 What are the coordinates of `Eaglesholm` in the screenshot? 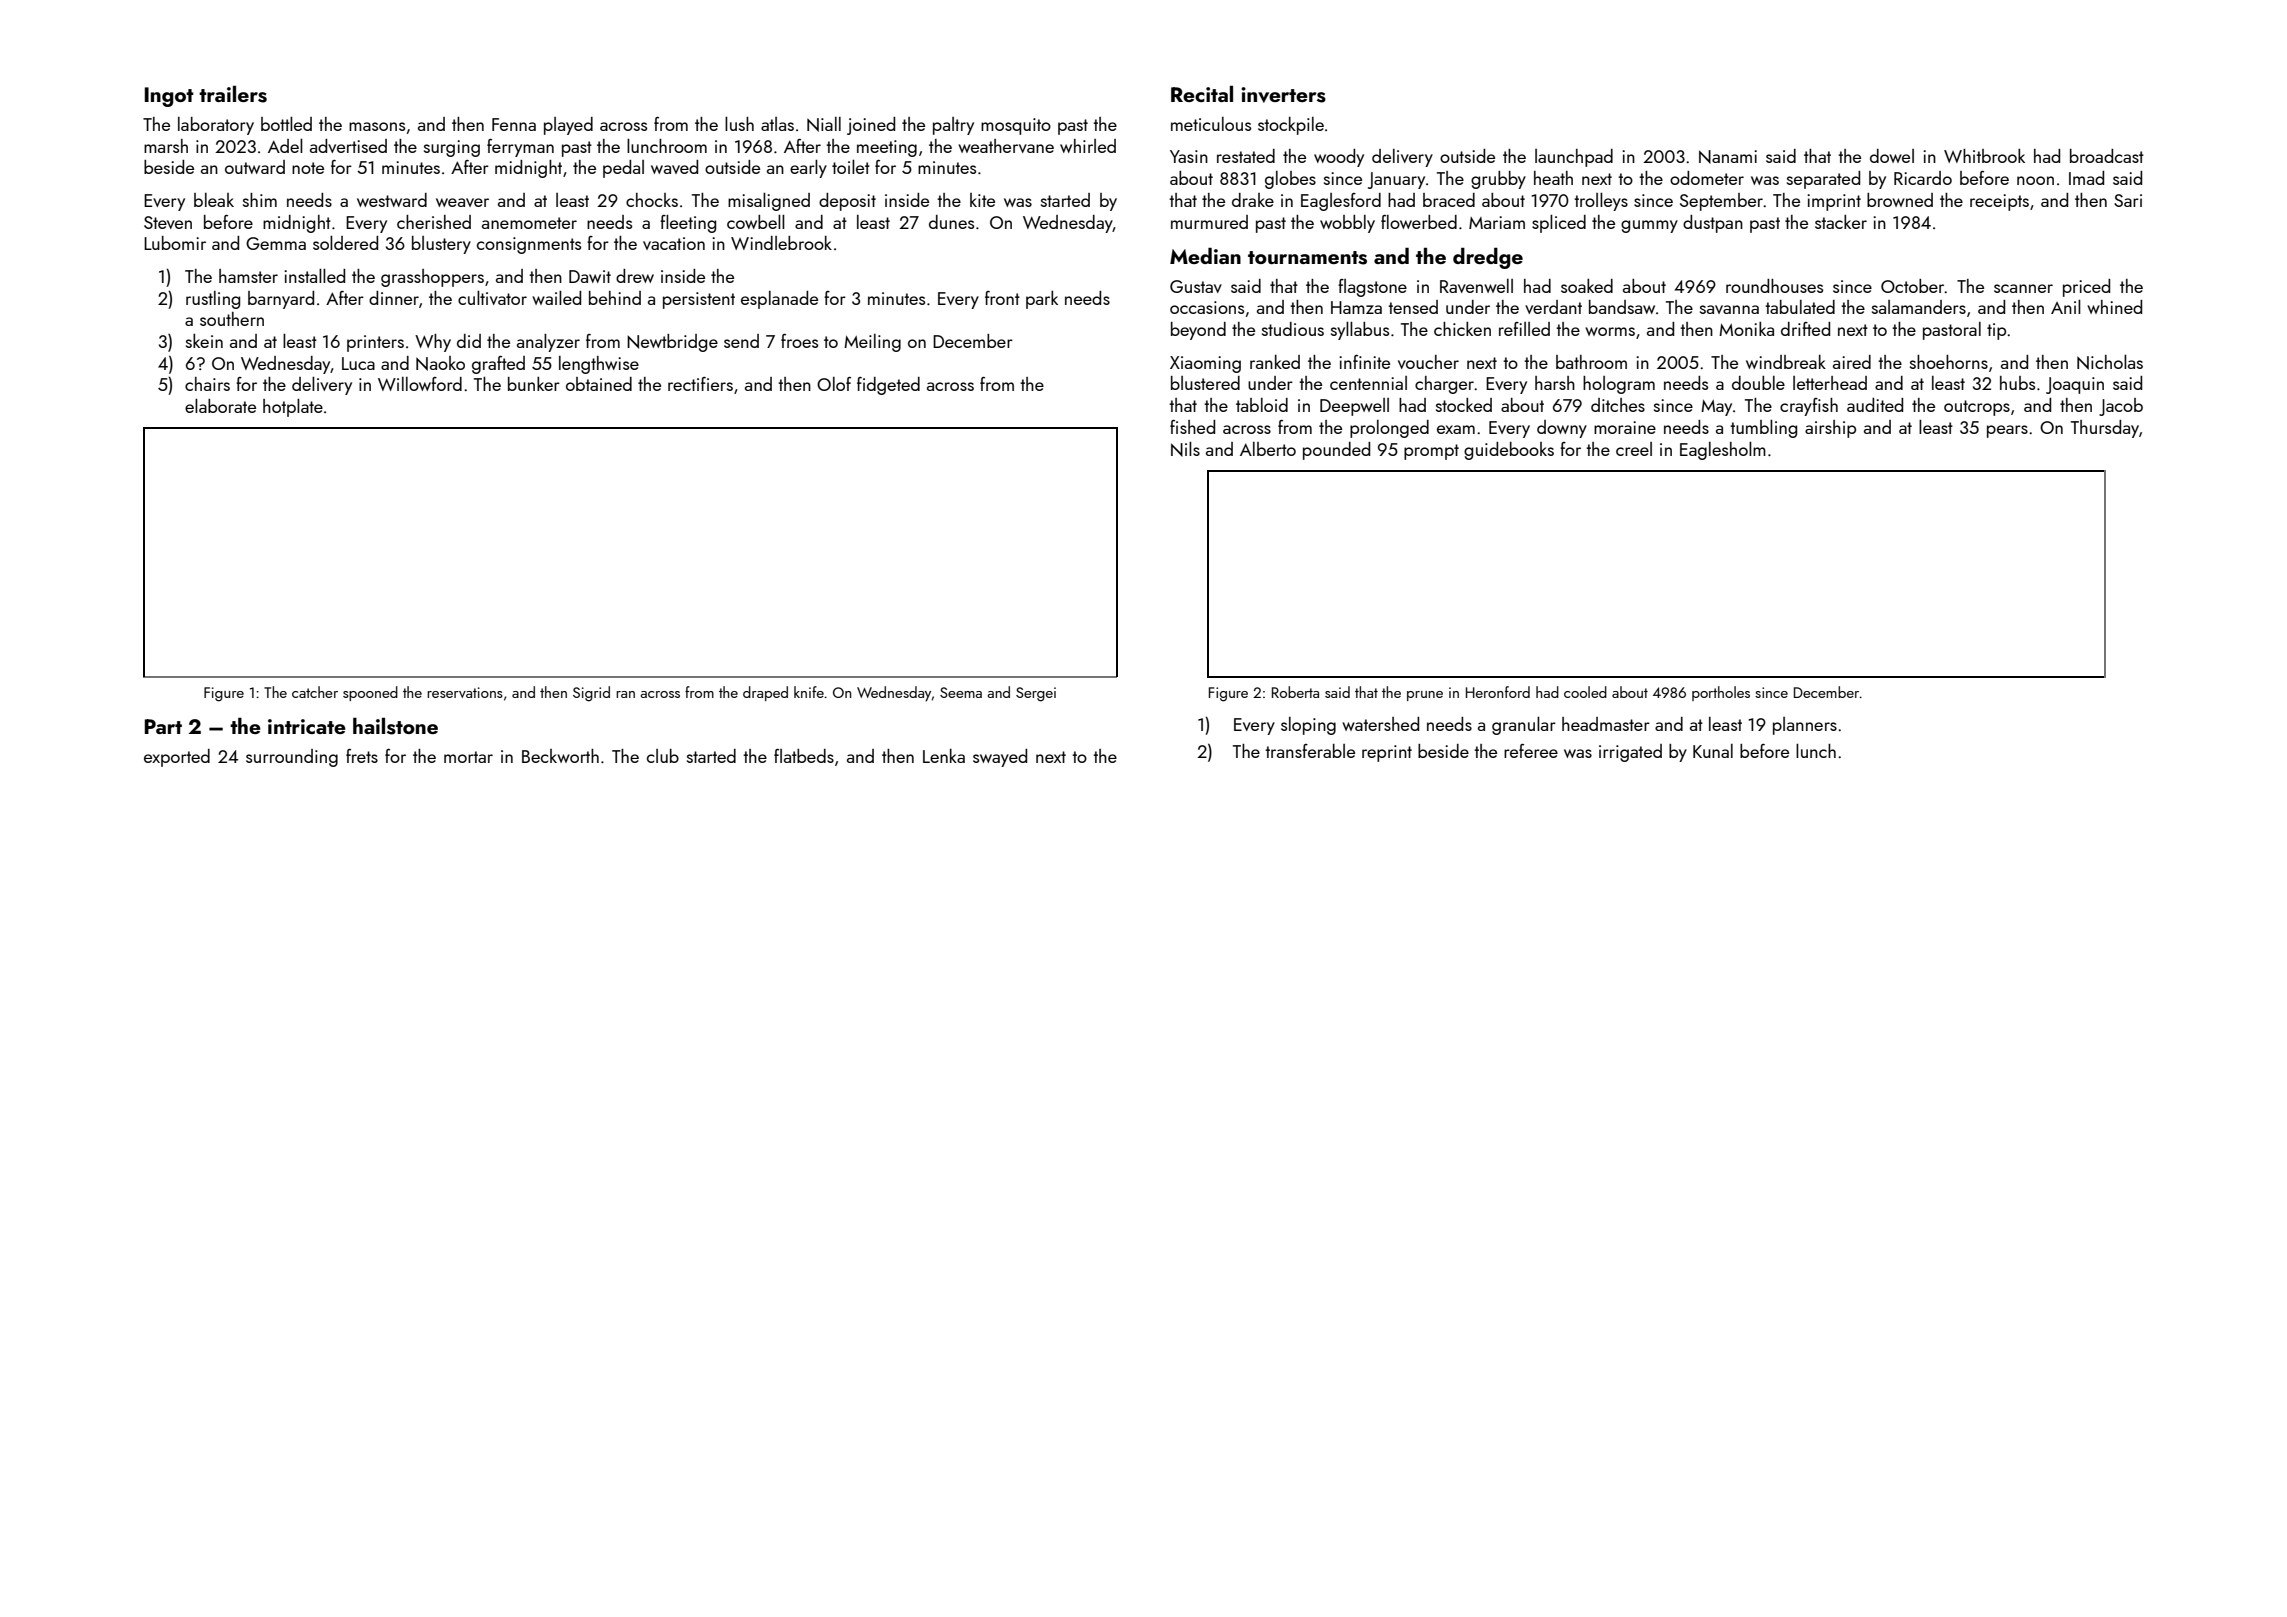 It's located at (1723, 451).
